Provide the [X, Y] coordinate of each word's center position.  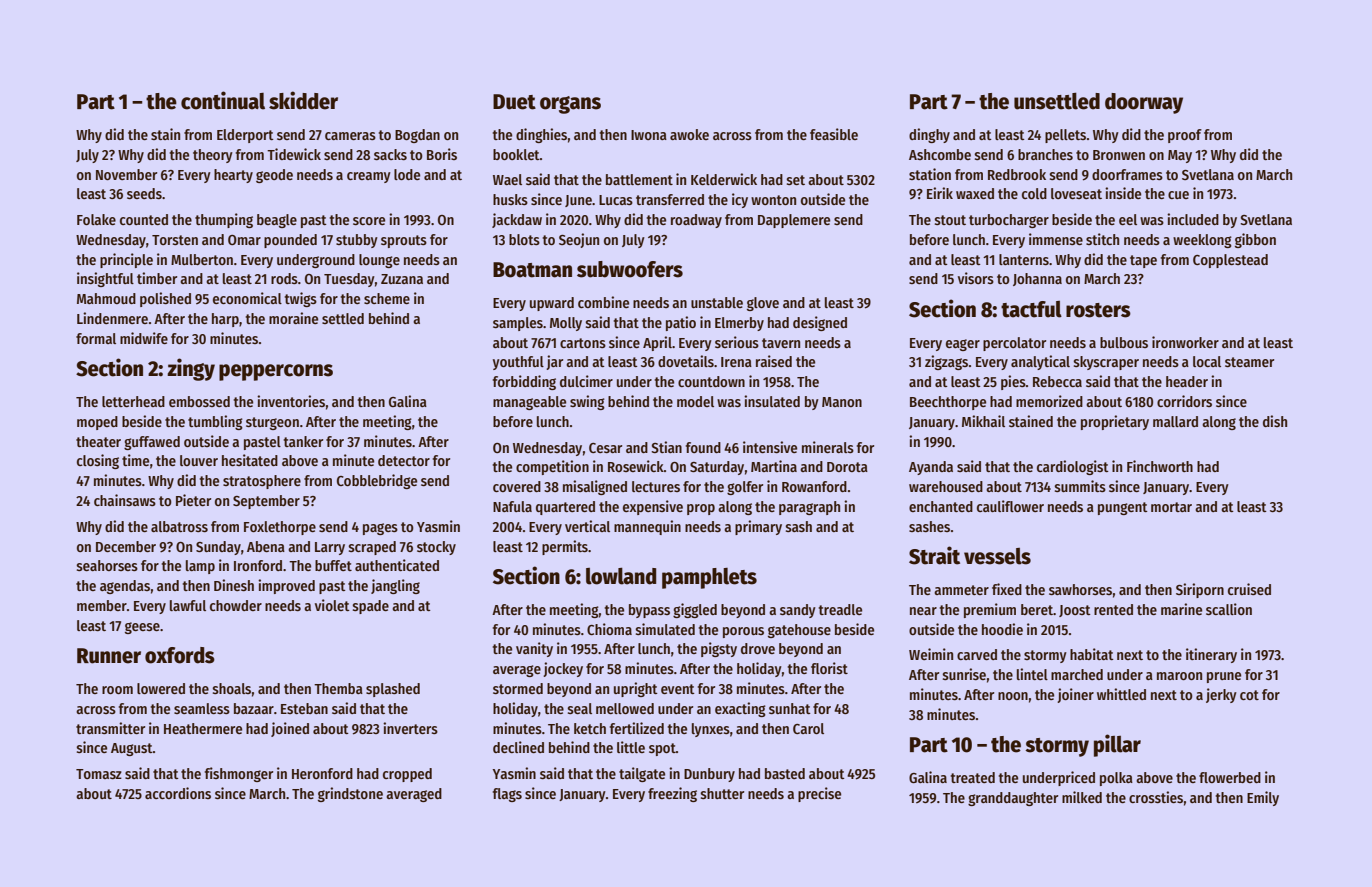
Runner [109, 656]
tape [1143, 261]
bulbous [1124, 342]
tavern [781, 343]
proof [1185, 136]
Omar [244, 240]
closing [98, 461]
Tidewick [294, 154]
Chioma [609, 629]
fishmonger [239, 774]
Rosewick [636, 466]
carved [977, 654]
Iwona [649, 135]
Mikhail [983, 421]
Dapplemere [794, 221]
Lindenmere [112, 318]
